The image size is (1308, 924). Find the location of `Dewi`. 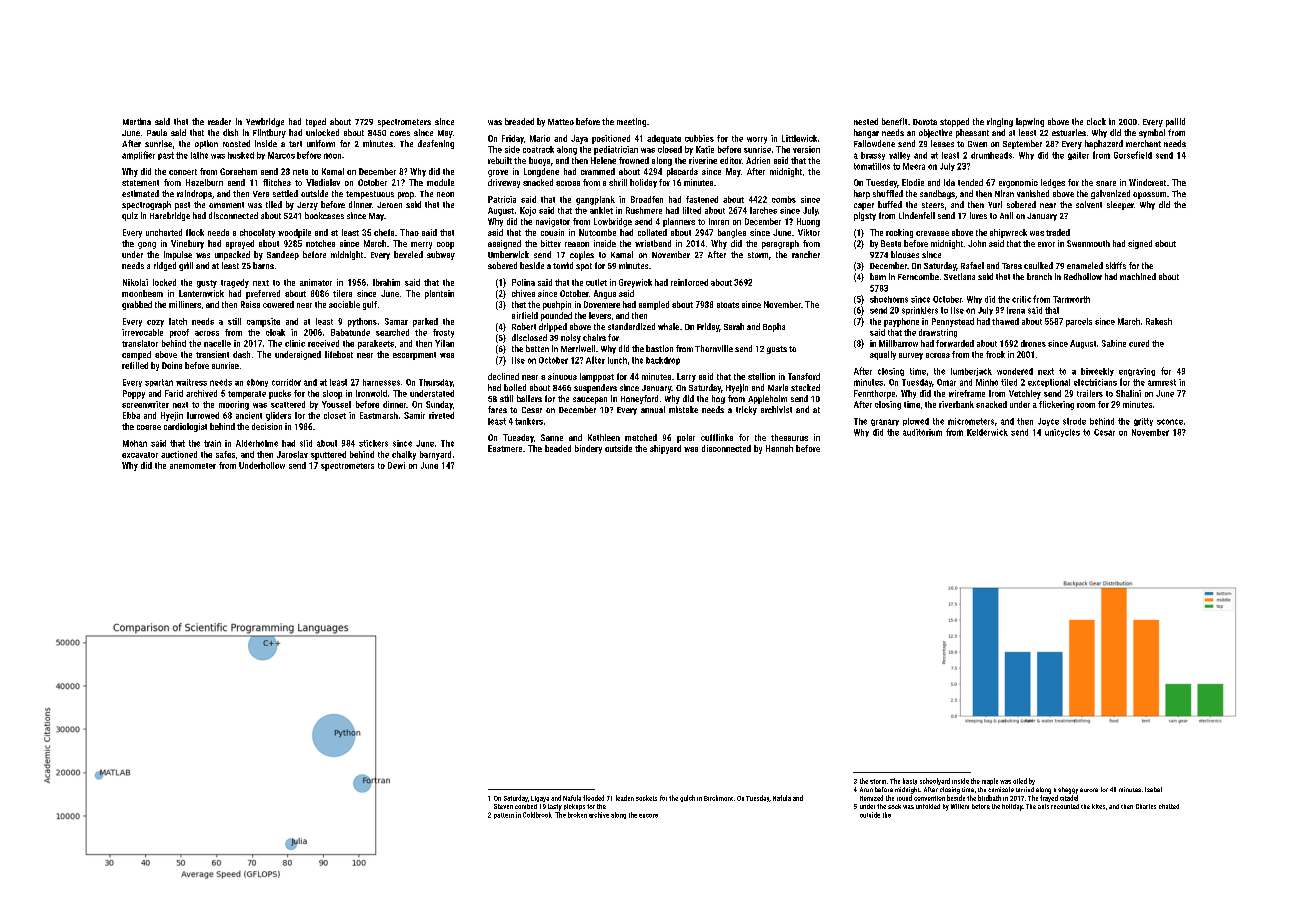

Dewi is located at coordinates (396, 465).
